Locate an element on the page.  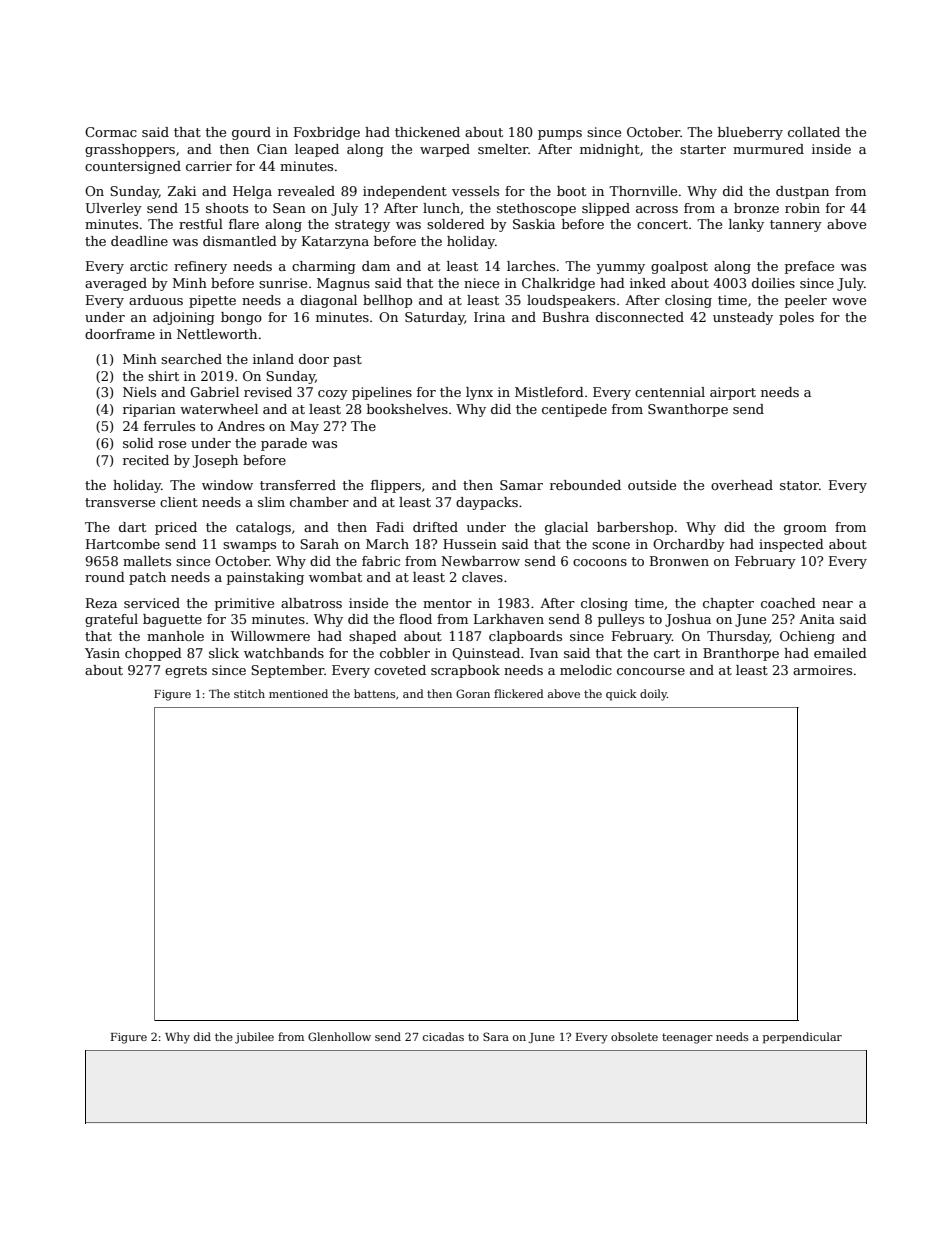
Cormac is located at coordinates (111, 132).
